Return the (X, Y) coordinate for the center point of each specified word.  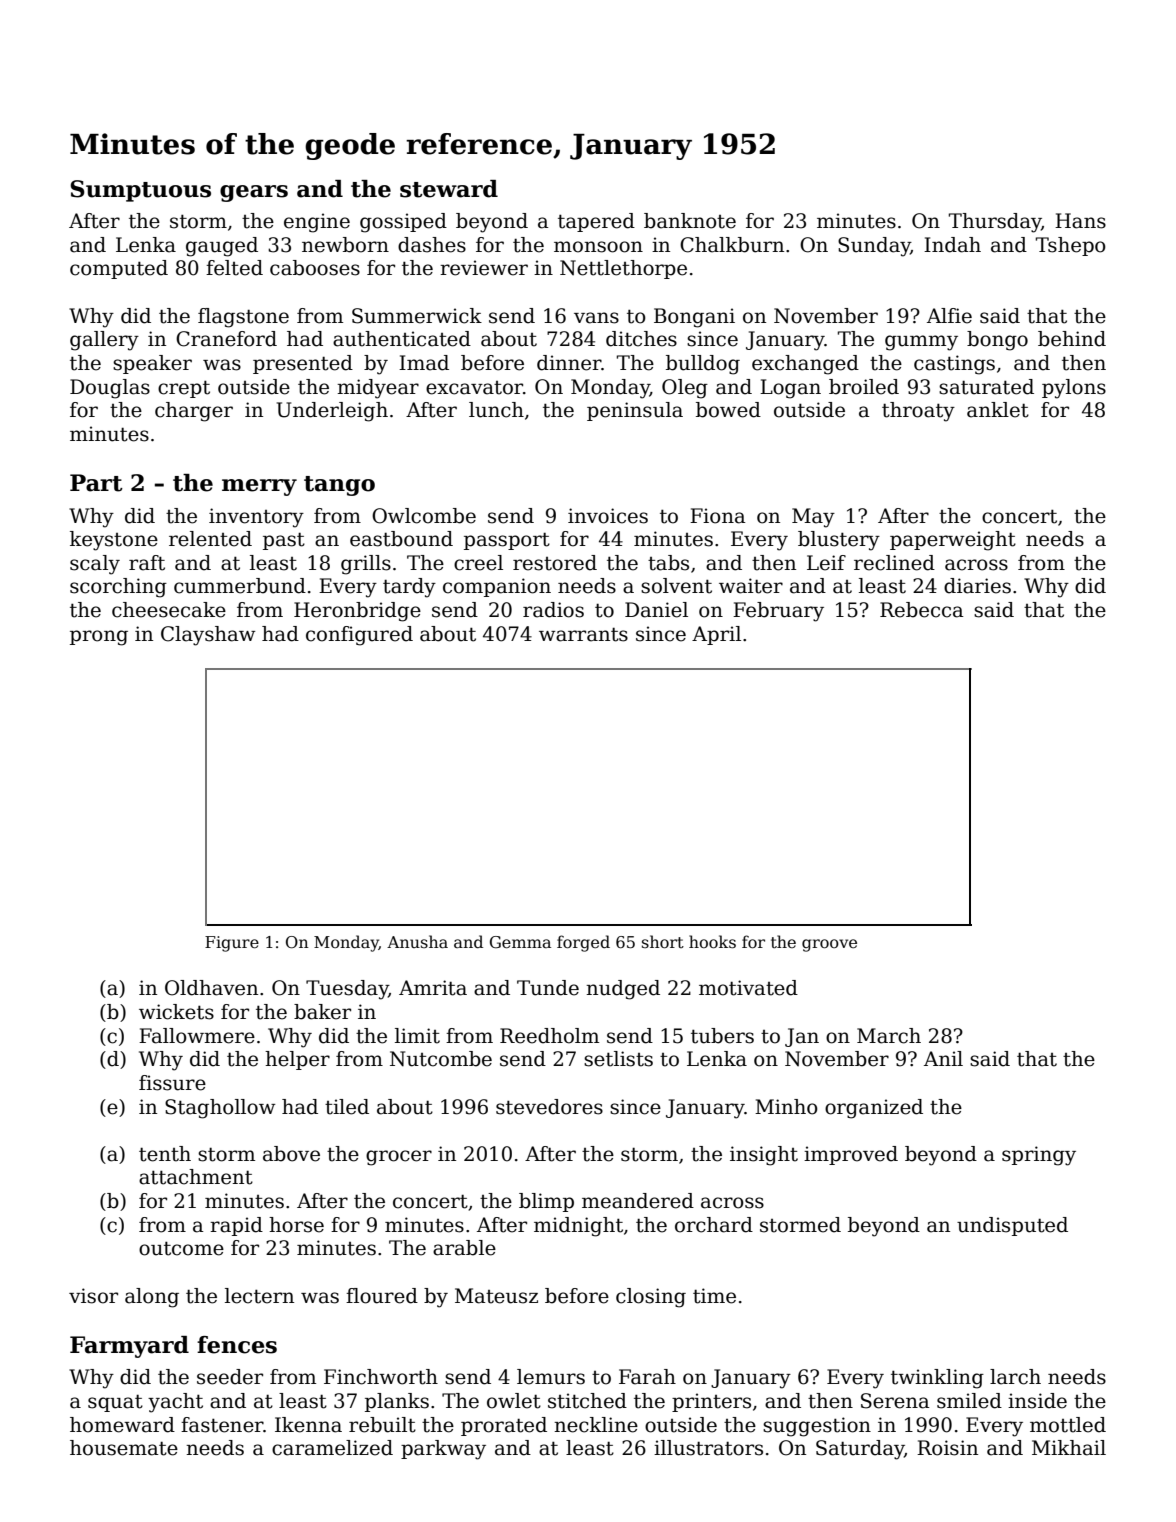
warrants (583, 634)
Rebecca (922, 610)
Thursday (995, 223)
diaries (977, 586)
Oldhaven (211, 988)
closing (651, 1298)
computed (119, 269)
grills (366, 565)
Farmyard (129, 1347)
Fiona (718, 516)
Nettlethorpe (623, 269)
